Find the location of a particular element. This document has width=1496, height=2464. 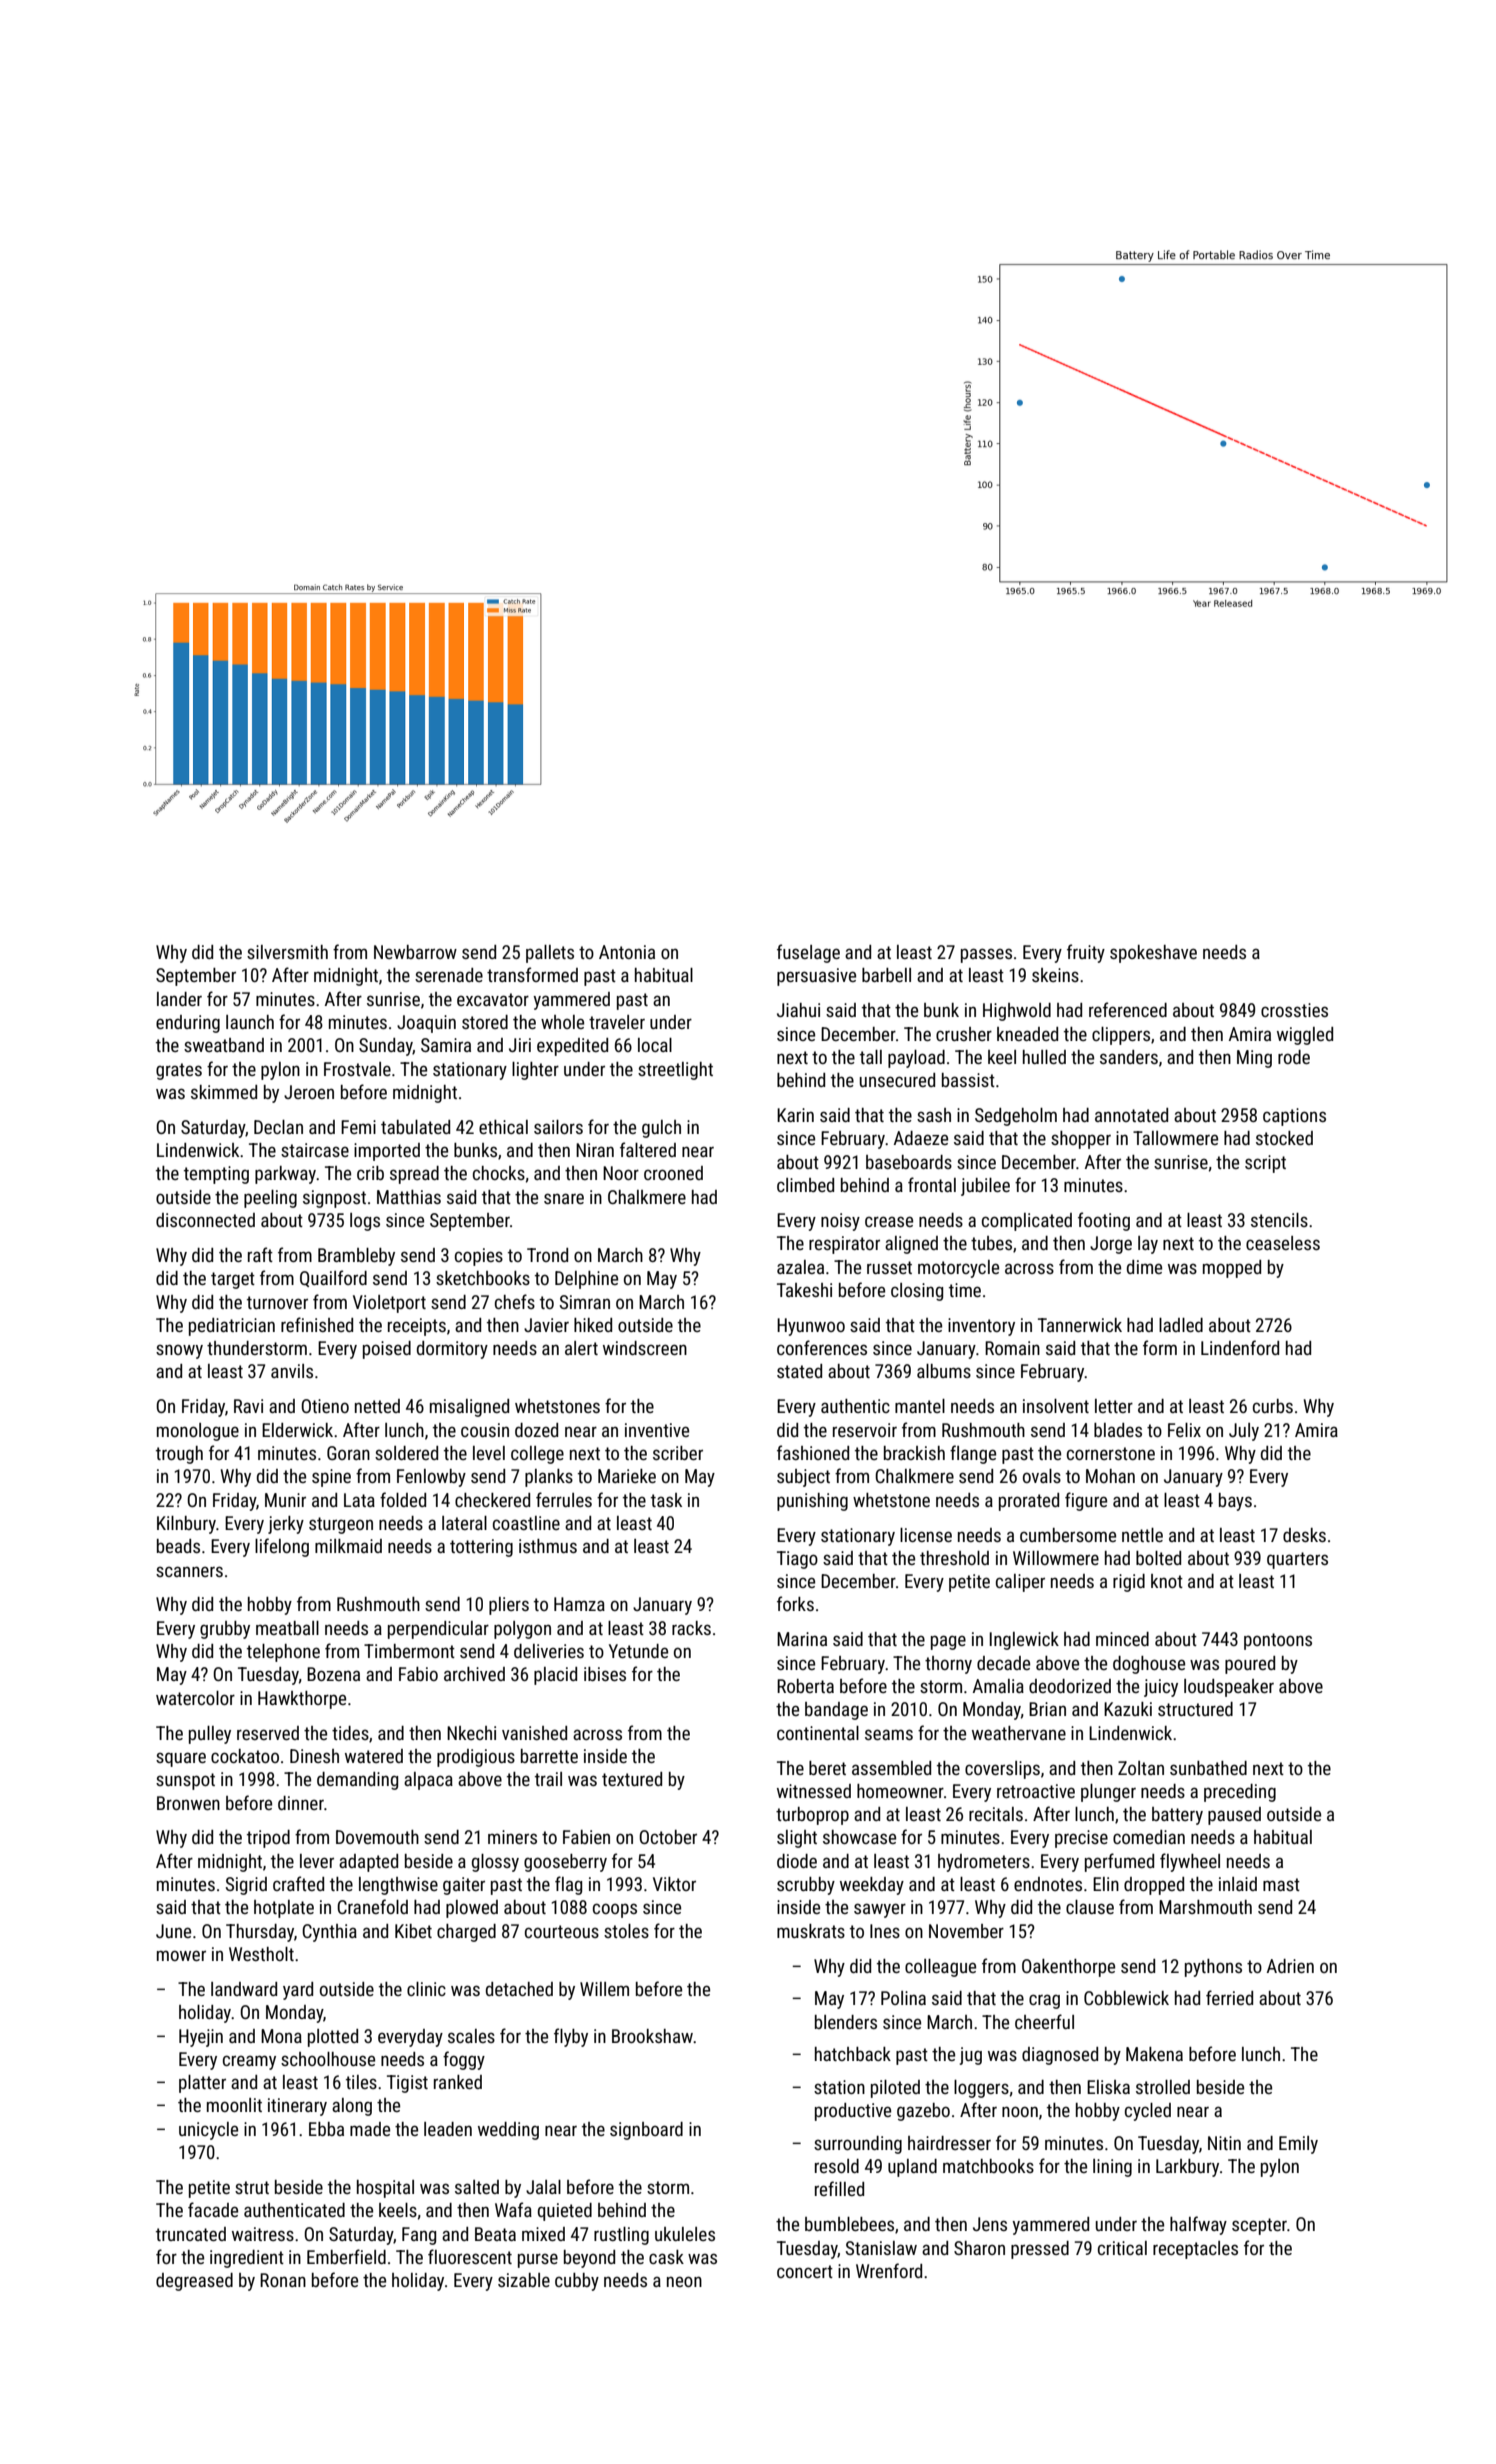

Delphine is located at coordinates (586, 1280).
